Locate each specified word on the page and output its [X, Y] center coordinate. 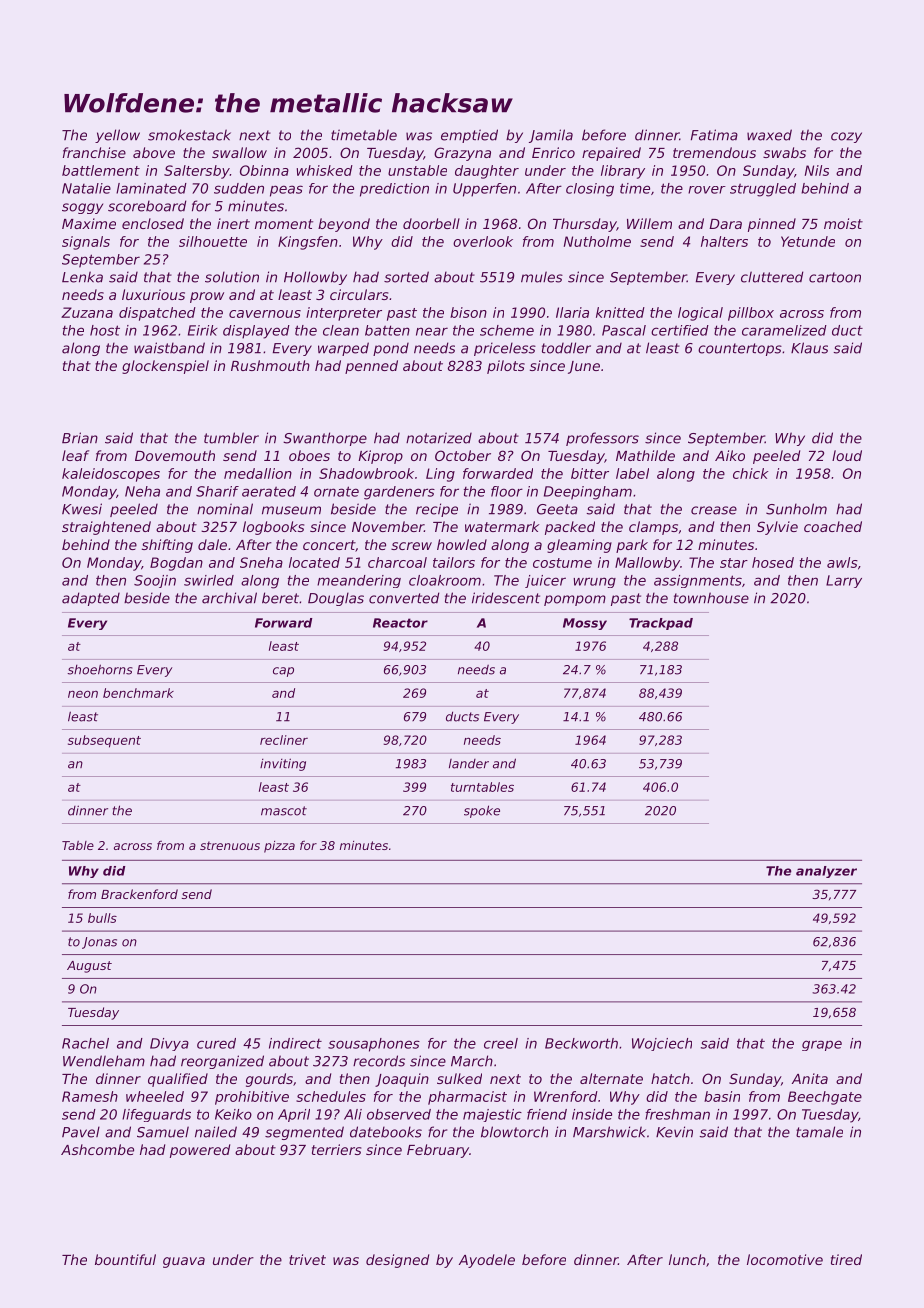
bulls [102, 918]
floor [507, 491]
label [632, 473]
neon [83, 694]
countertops [740, 349]
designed [397, 1261]
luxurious [153, 294]
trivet [307, 1259]
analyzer [826, 872]
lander [469, 764]
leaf [75, 455]
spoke [482, 811]
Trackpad [661, 624]
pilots [506, 367]
